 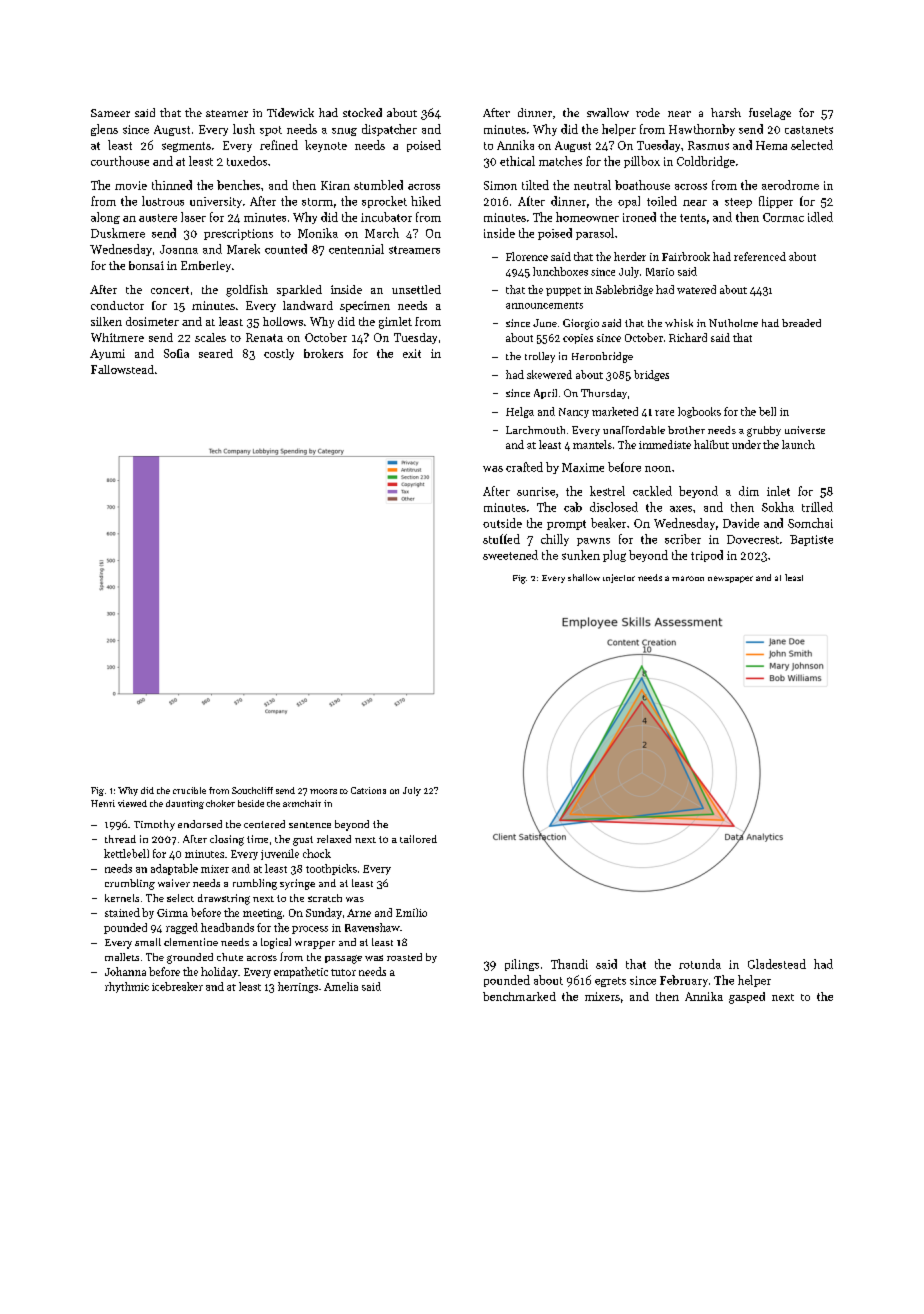 What do you see at coordinates (341, 986) in the image?
I see `Amelia` at bounding box center [341, 986].
